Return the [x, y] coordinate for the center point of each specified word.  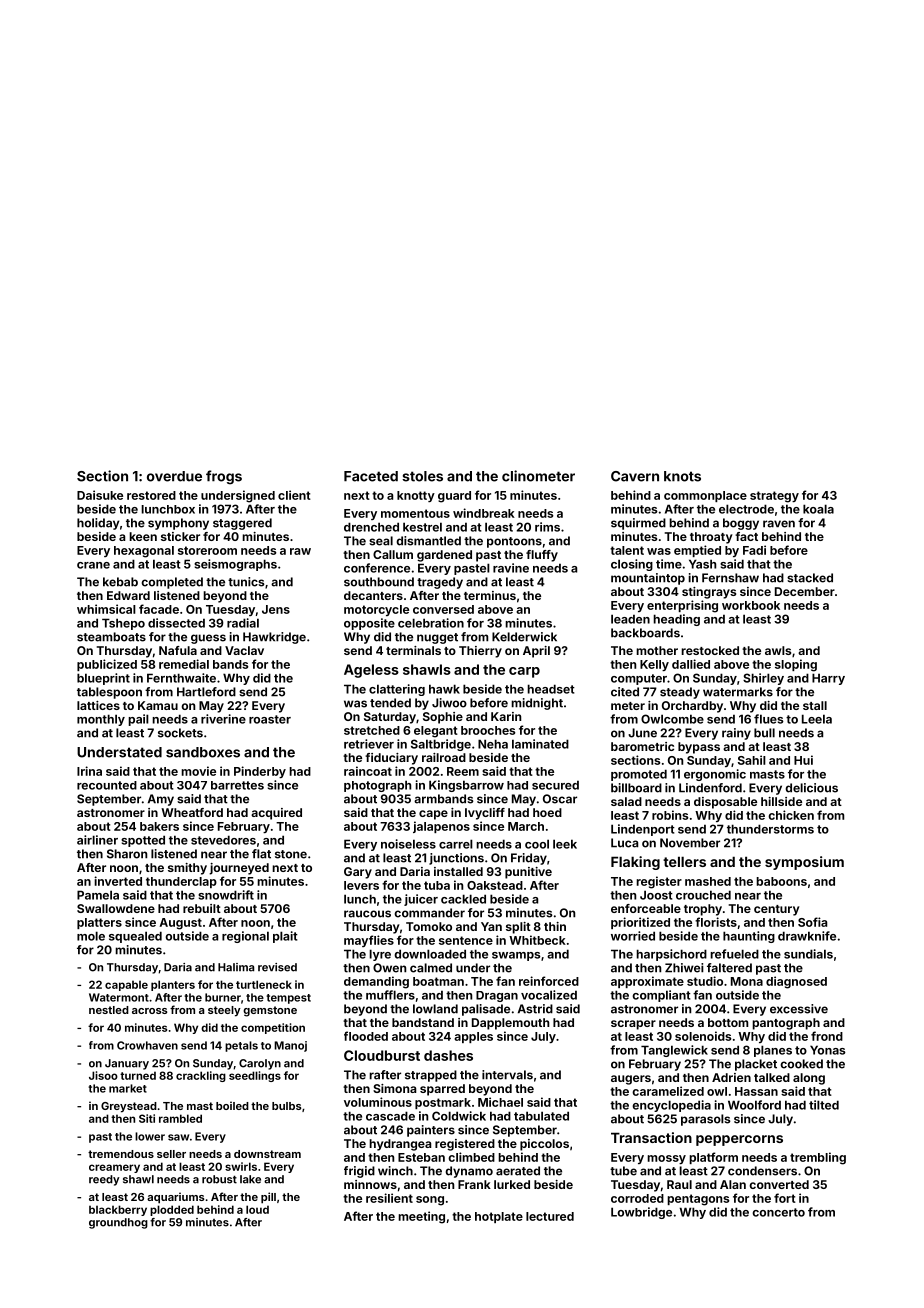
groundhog [118, 1223]
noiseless [408, 844]
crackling [201, 1076]
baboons [781, 881]
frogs [224, 477]
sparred [442, 1090]
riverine [223, 719]
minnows [370, 1184]
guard [454, 497]
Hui [803, 760]
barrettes [237, 785]
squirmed [638, 524]
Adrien [731, 1077]
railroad [444, 757]
